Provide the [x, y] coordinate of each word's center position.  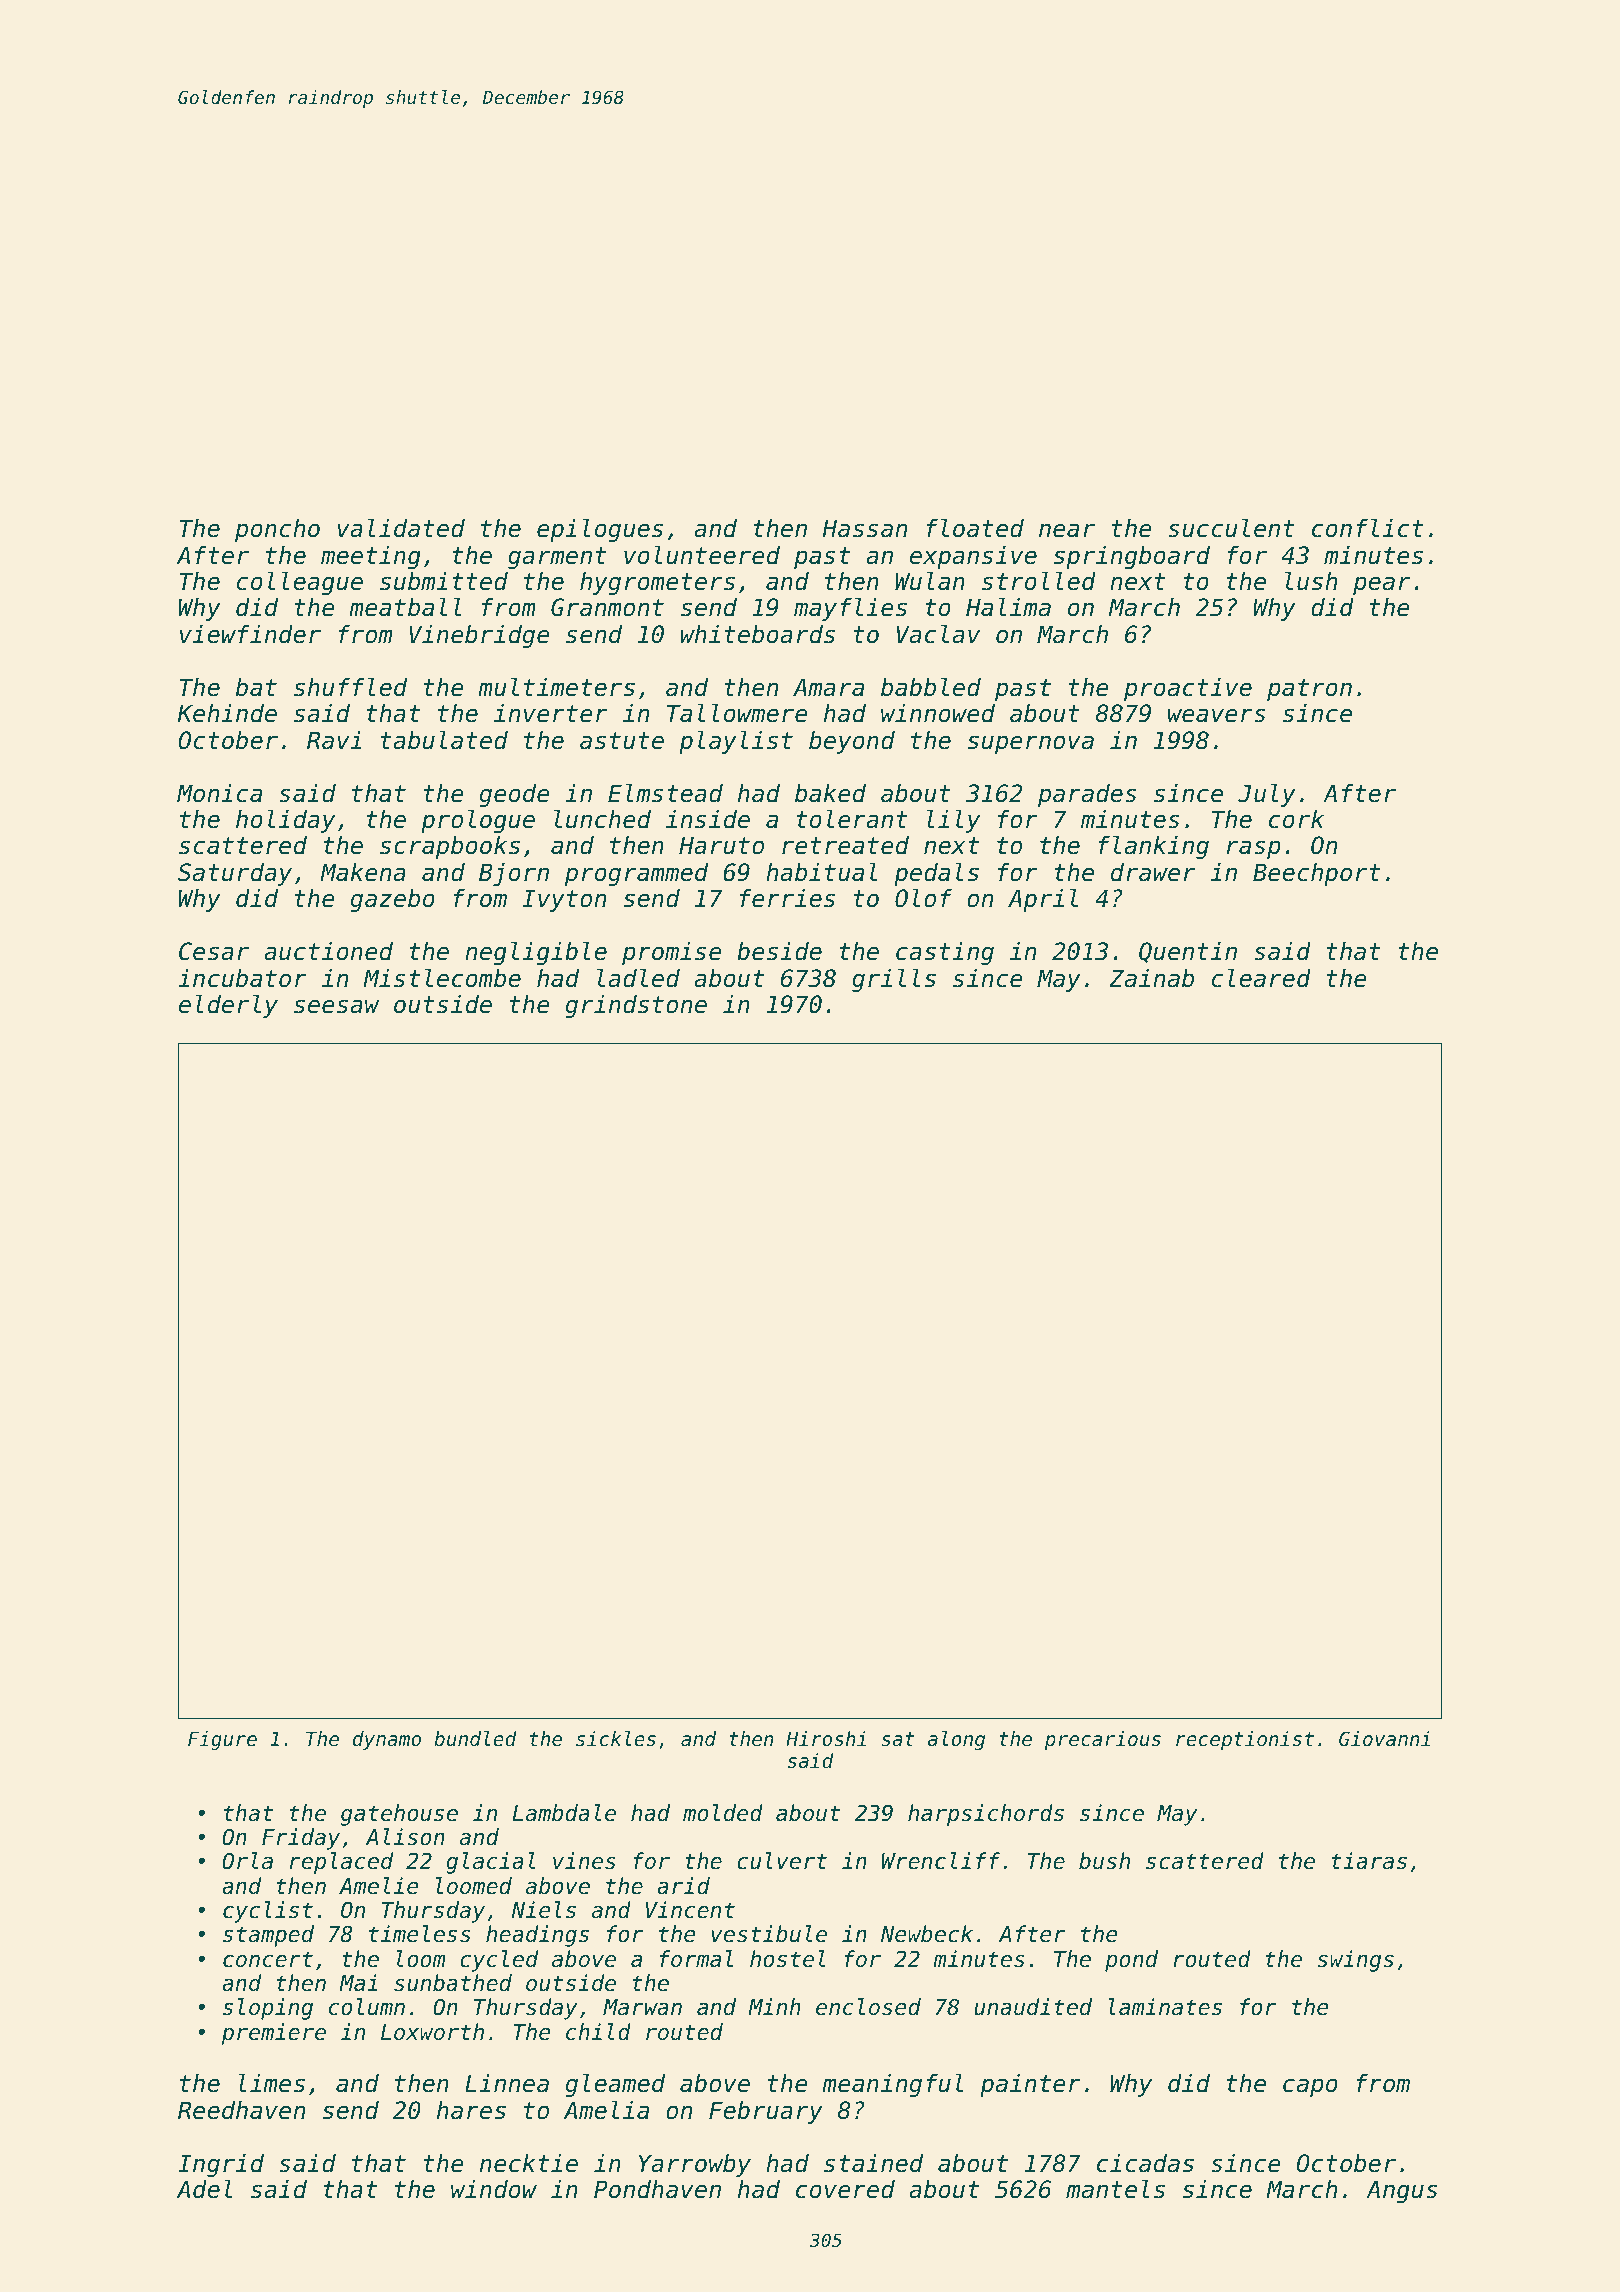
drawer [1153, 872]
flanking [1153, 847]
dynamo [387, 1740]
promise [672, 953]
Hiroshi [826, 1739]
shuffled [350, 687]
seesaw [337, 1006]
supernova [1031, 744]
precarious [1103, 1740]
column [367, 2007]
